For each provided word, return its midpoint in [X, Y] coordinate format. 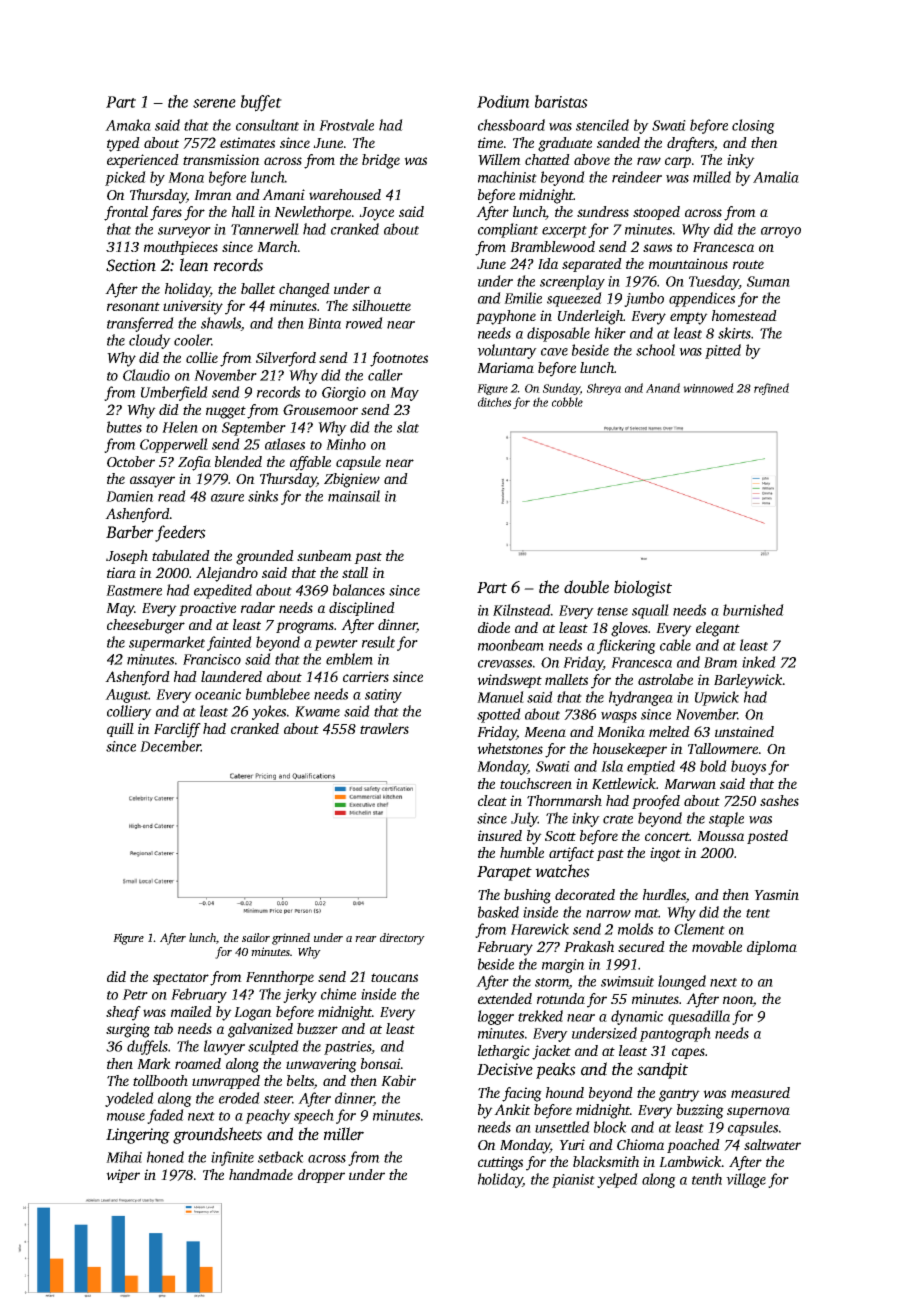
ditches [494, 402]
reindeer [637, 177]
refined [771, 389]
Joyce [376, 214]
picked [125, 178]
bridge [381, 161]
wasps [619, 717]
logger [496, 1017]
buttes [124, 427]
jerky [300, 995]
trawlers [384, 728]
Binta [324, 323]
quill [120, 730]
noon [738, 1001]
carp [678, 162]
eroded [239, 1098]
